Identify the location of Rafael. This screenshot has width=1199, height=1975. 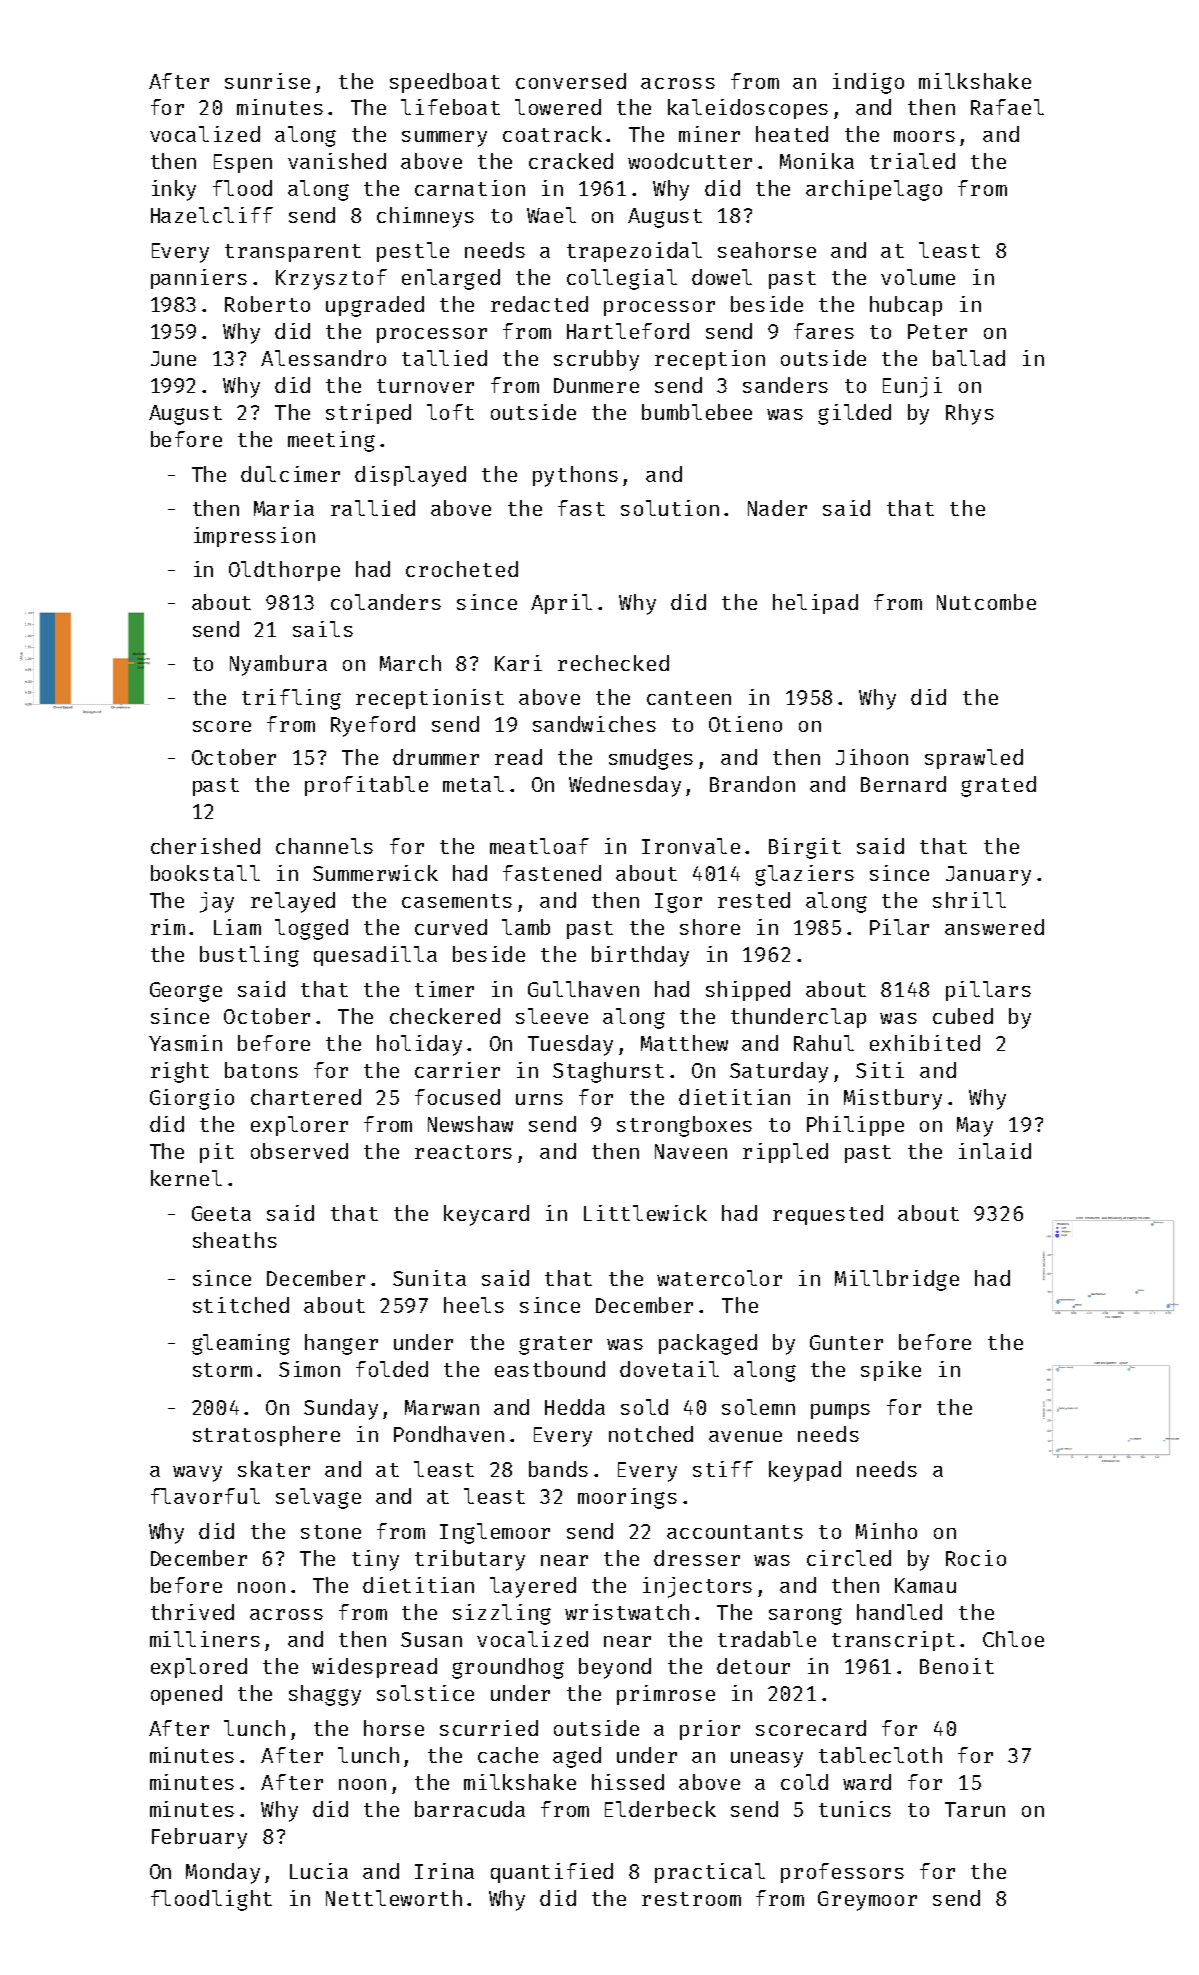
(1007, 107).
